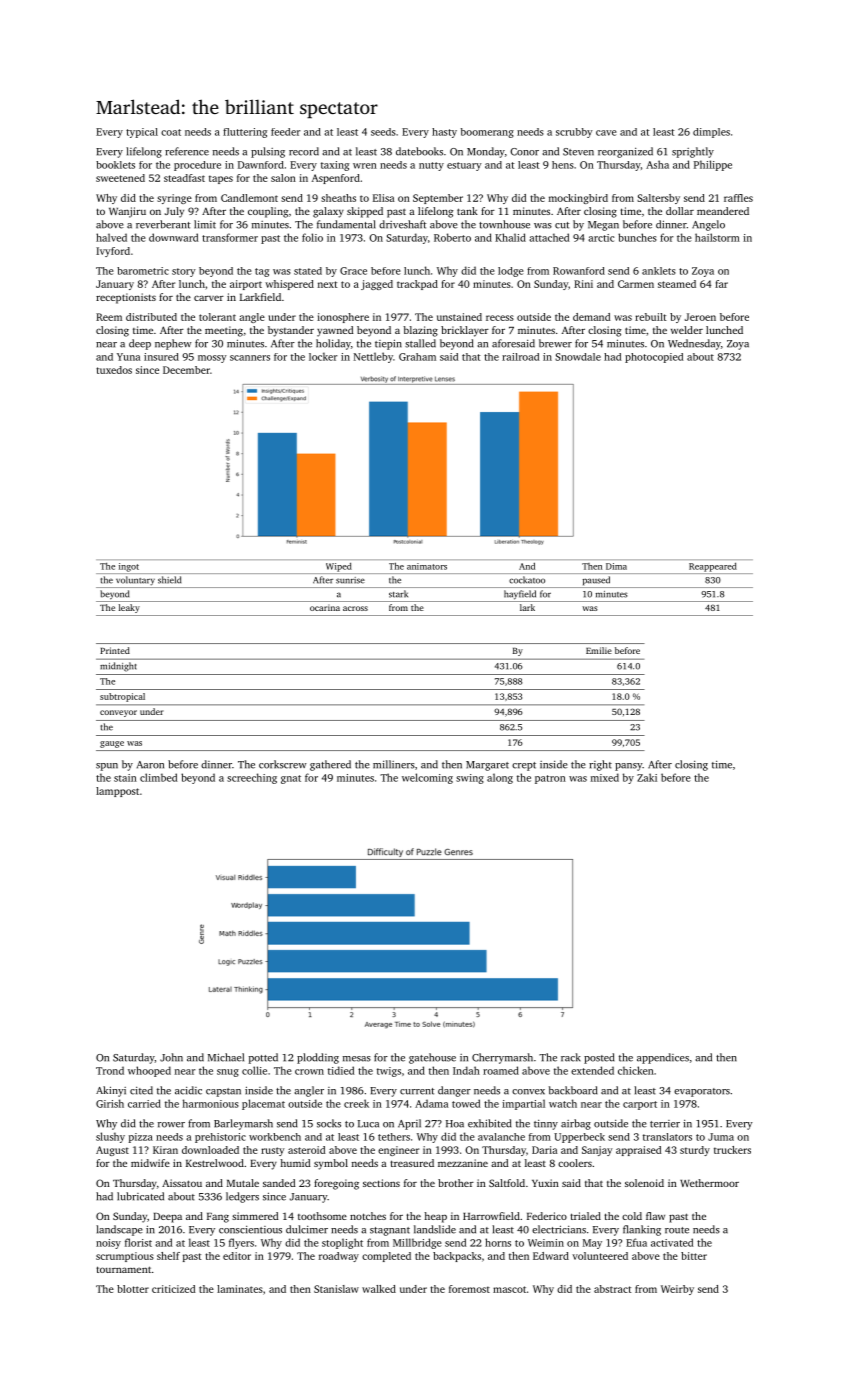 This document has height=1400, width=849. I want to click on Margaret, so click(487, 766).
